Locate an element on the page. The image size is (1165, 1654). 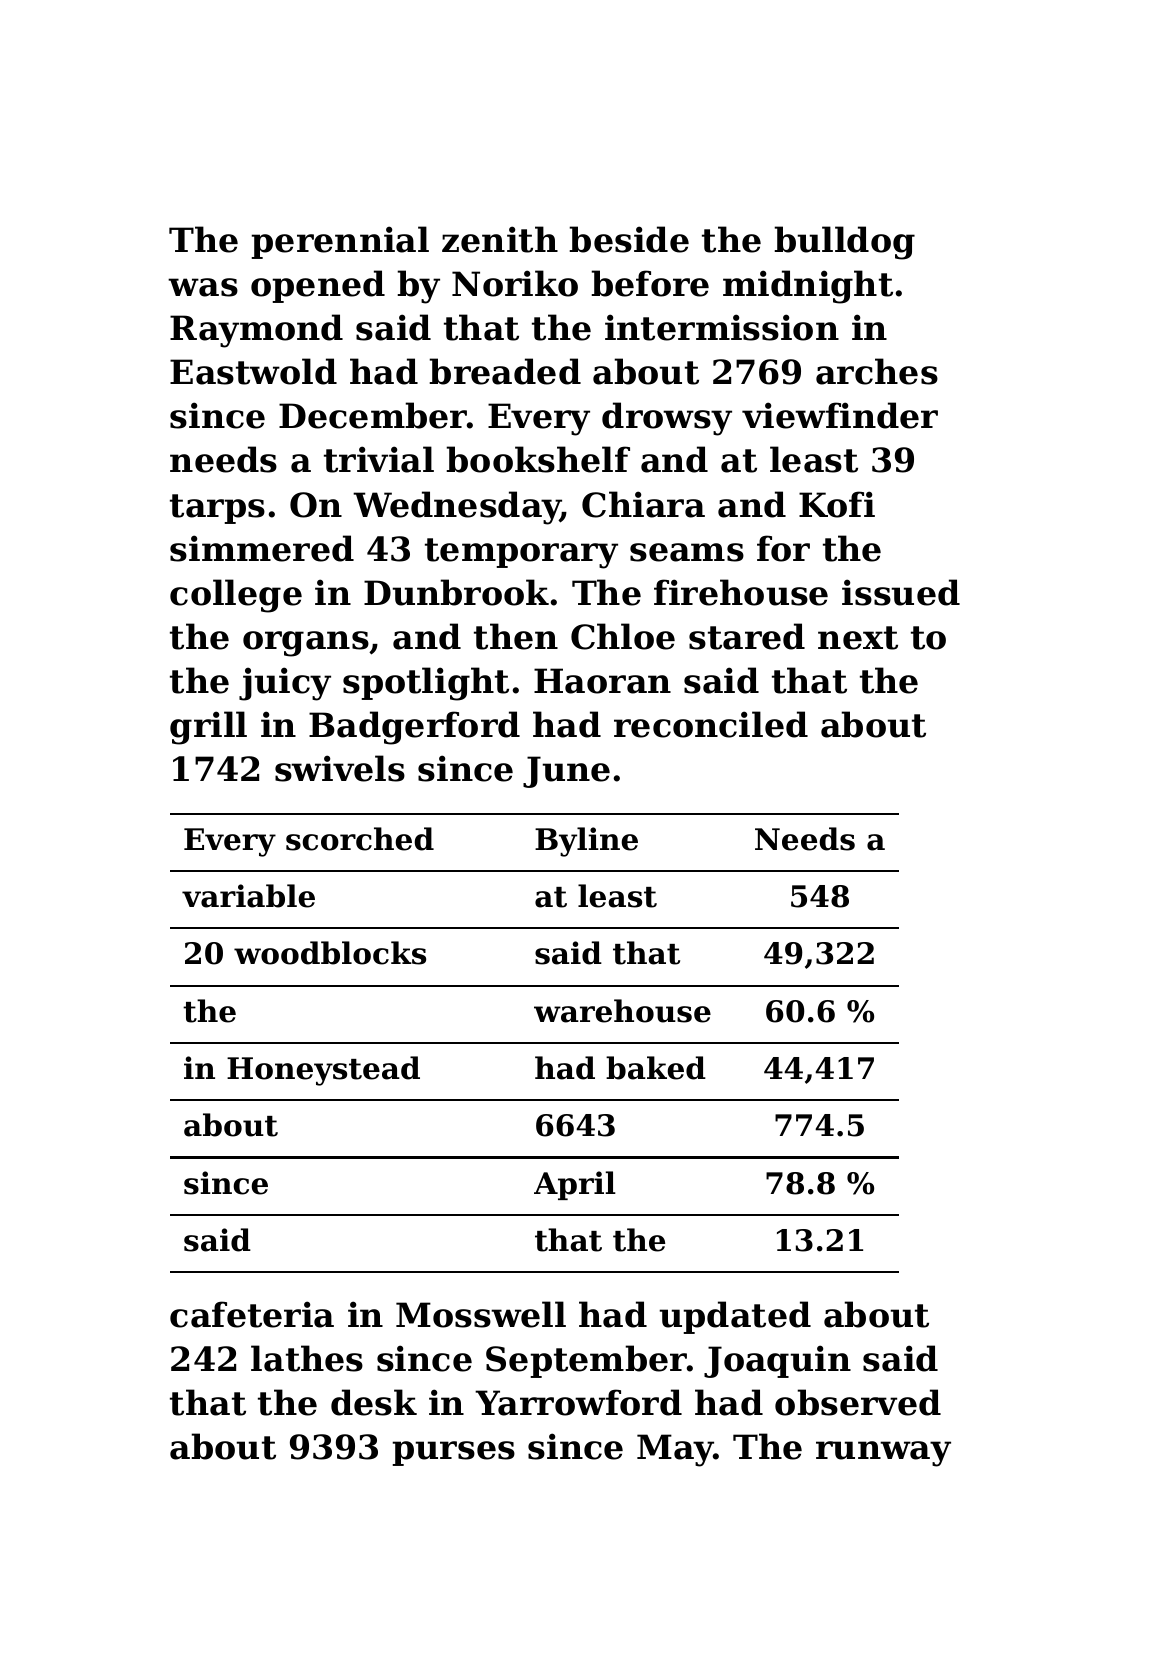
zenith is located at coordinates (500, 239).
